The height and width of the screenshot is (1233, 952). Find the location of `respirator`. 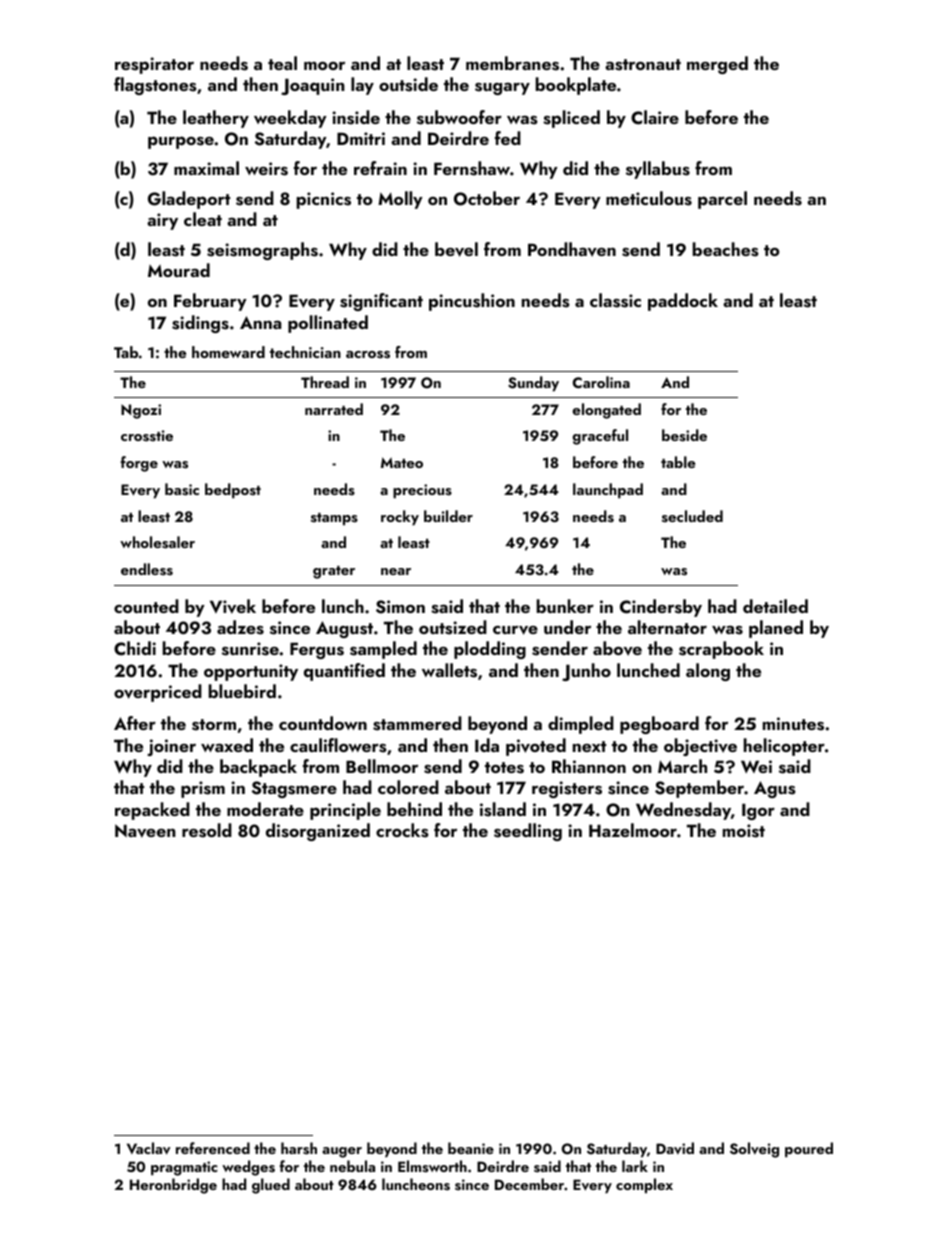

respirator is located at coordinates (154, 65).
